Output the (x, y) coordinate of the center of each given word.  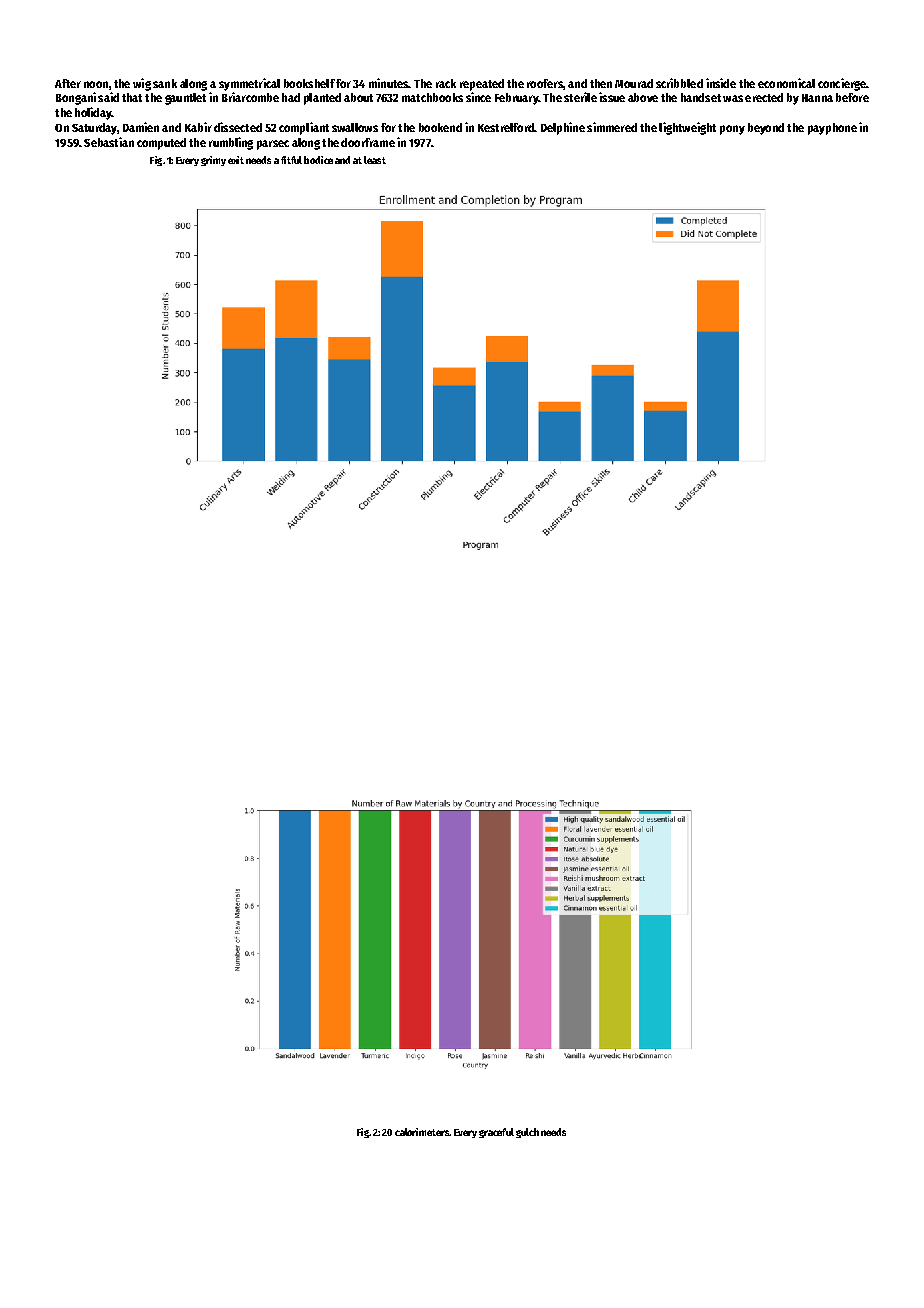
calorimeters (422, 1132)
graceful (496, 1133)
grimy (213, 161)
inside (721, 83)
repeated (482, 85)
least (375, 160)
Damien (141, 127)
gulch (527, 1133)
